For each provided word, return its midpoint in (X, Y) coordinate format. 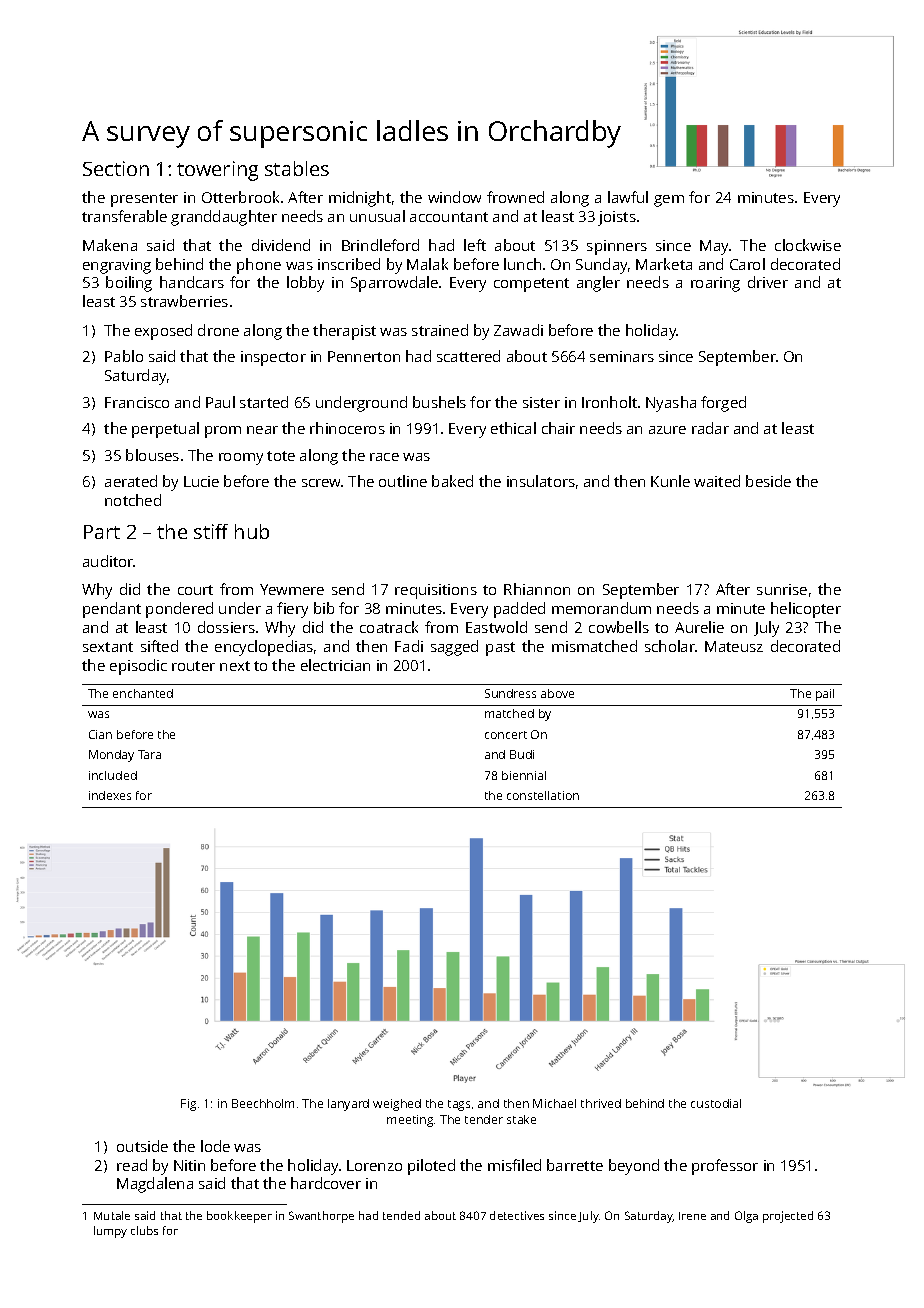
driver (768, 282)
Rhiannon (537, 589)
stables (297, 168)
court (195, 590)
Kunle (670, 481)
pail (825, 695)
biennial (524, 775)
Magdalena (155, 1185)
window (454, 197)
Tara (149, 754)
